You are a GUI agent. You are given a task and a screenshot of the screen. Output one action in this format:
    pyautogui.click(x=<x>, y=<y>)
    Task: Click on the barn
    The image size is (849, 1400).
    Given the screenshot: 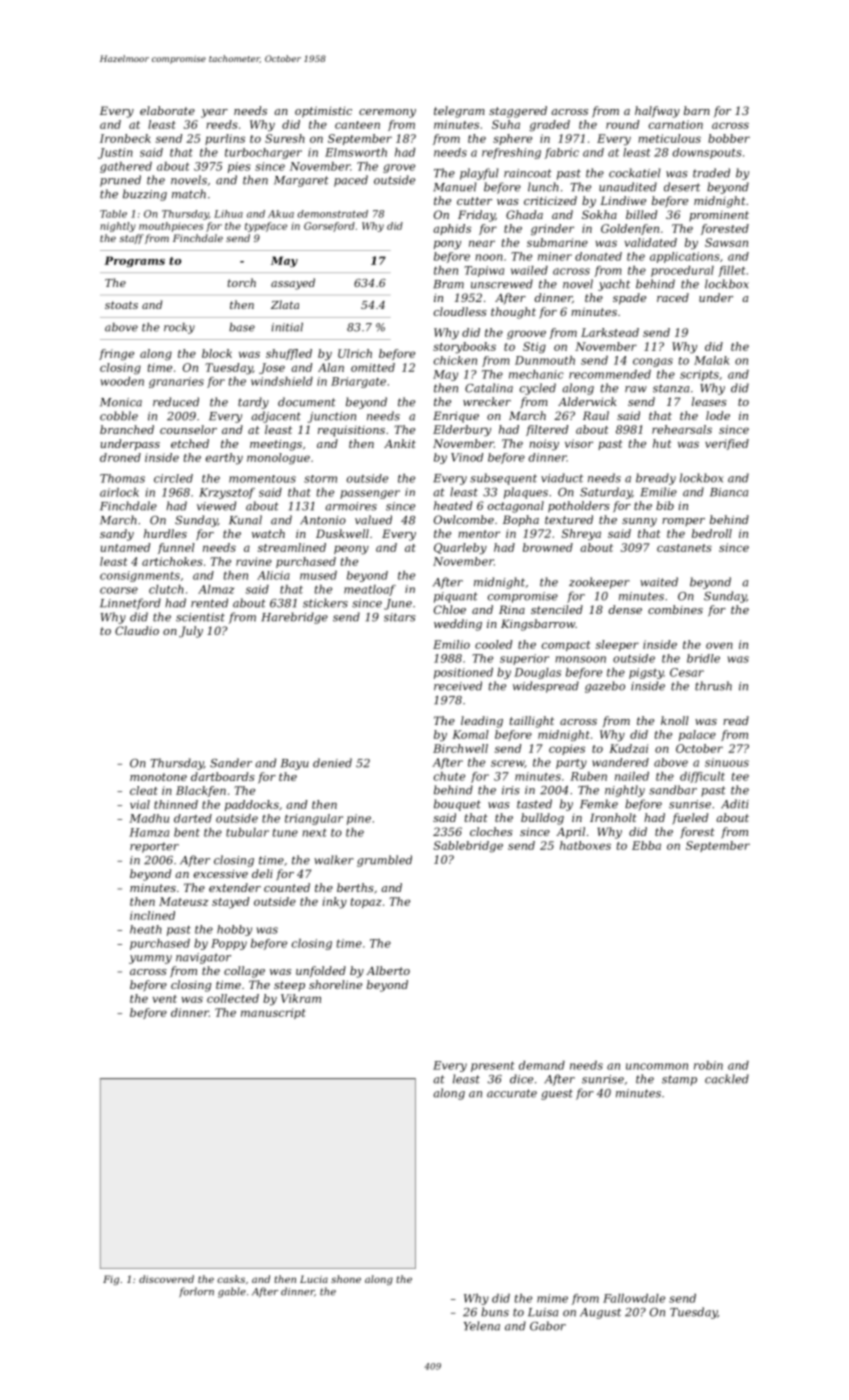 What is the action you would take?
    pyautogui.click(x=697, y=110)
